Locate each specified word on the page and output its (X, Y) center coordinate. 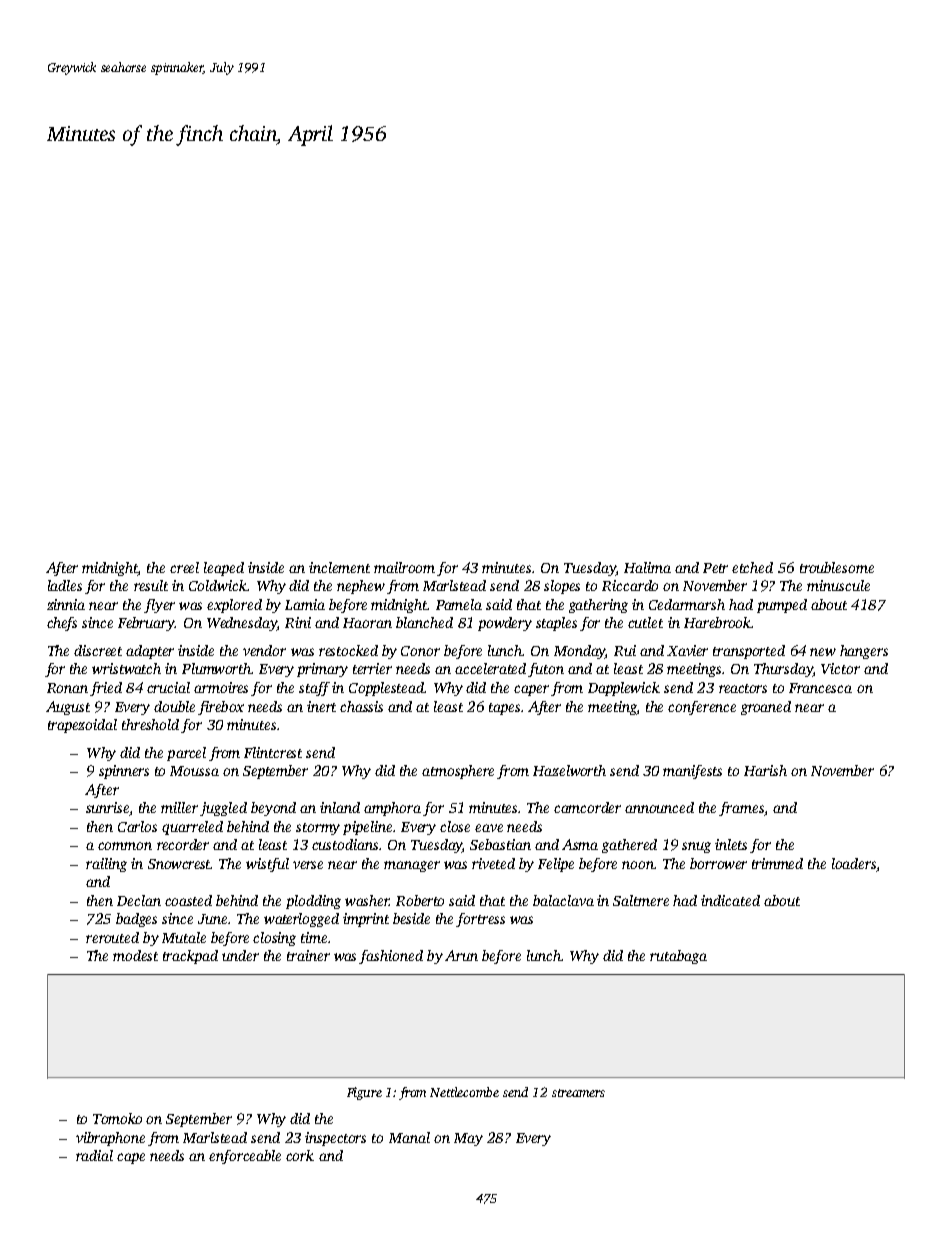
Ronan (67, 688)
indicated (730, 900)
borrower (718, 863)
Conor (420, 651)
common (125, 846)
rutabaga (678, 957)
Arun (461, 955)
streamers (578, 1093)
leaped (224, 569)
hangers (864, 652)
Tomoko (117, 1118)
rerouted (112, 937)
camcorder (587, 807)
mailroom (404, 567)
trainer (308, 955)
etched (752, 567)
